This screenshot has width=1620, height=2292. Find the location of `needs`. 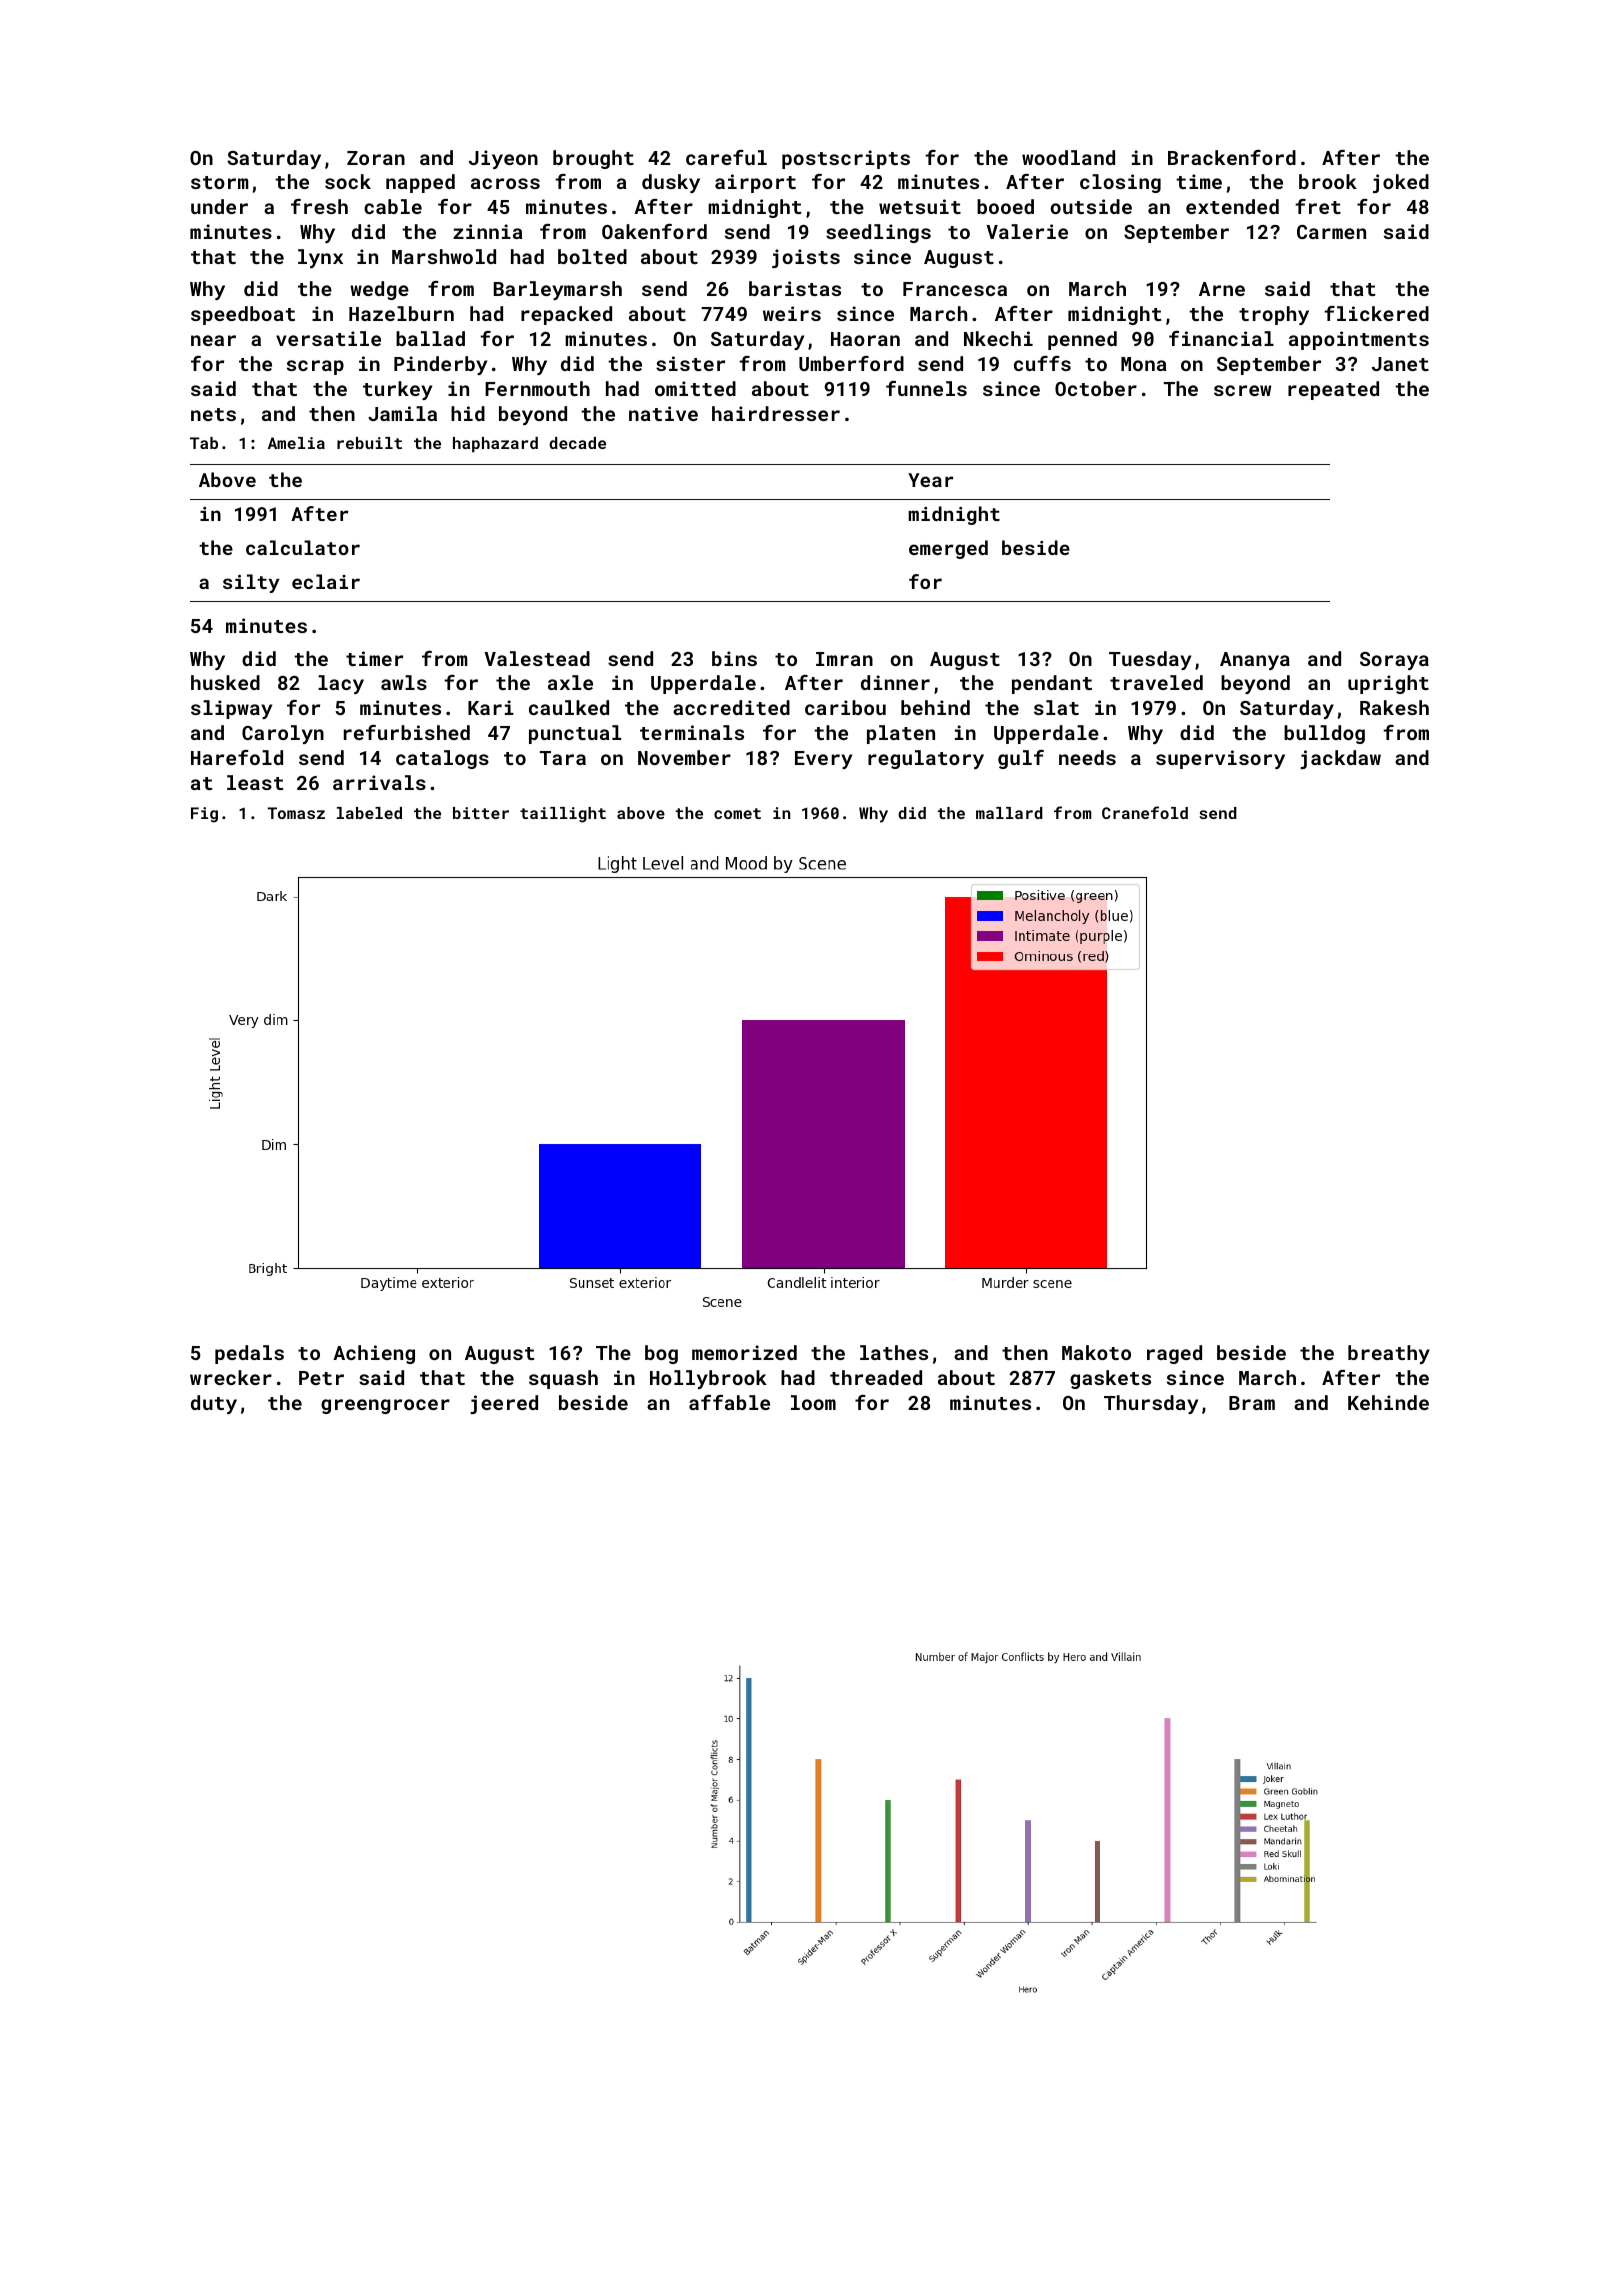

needs is located at coordinates (1087, 757).
